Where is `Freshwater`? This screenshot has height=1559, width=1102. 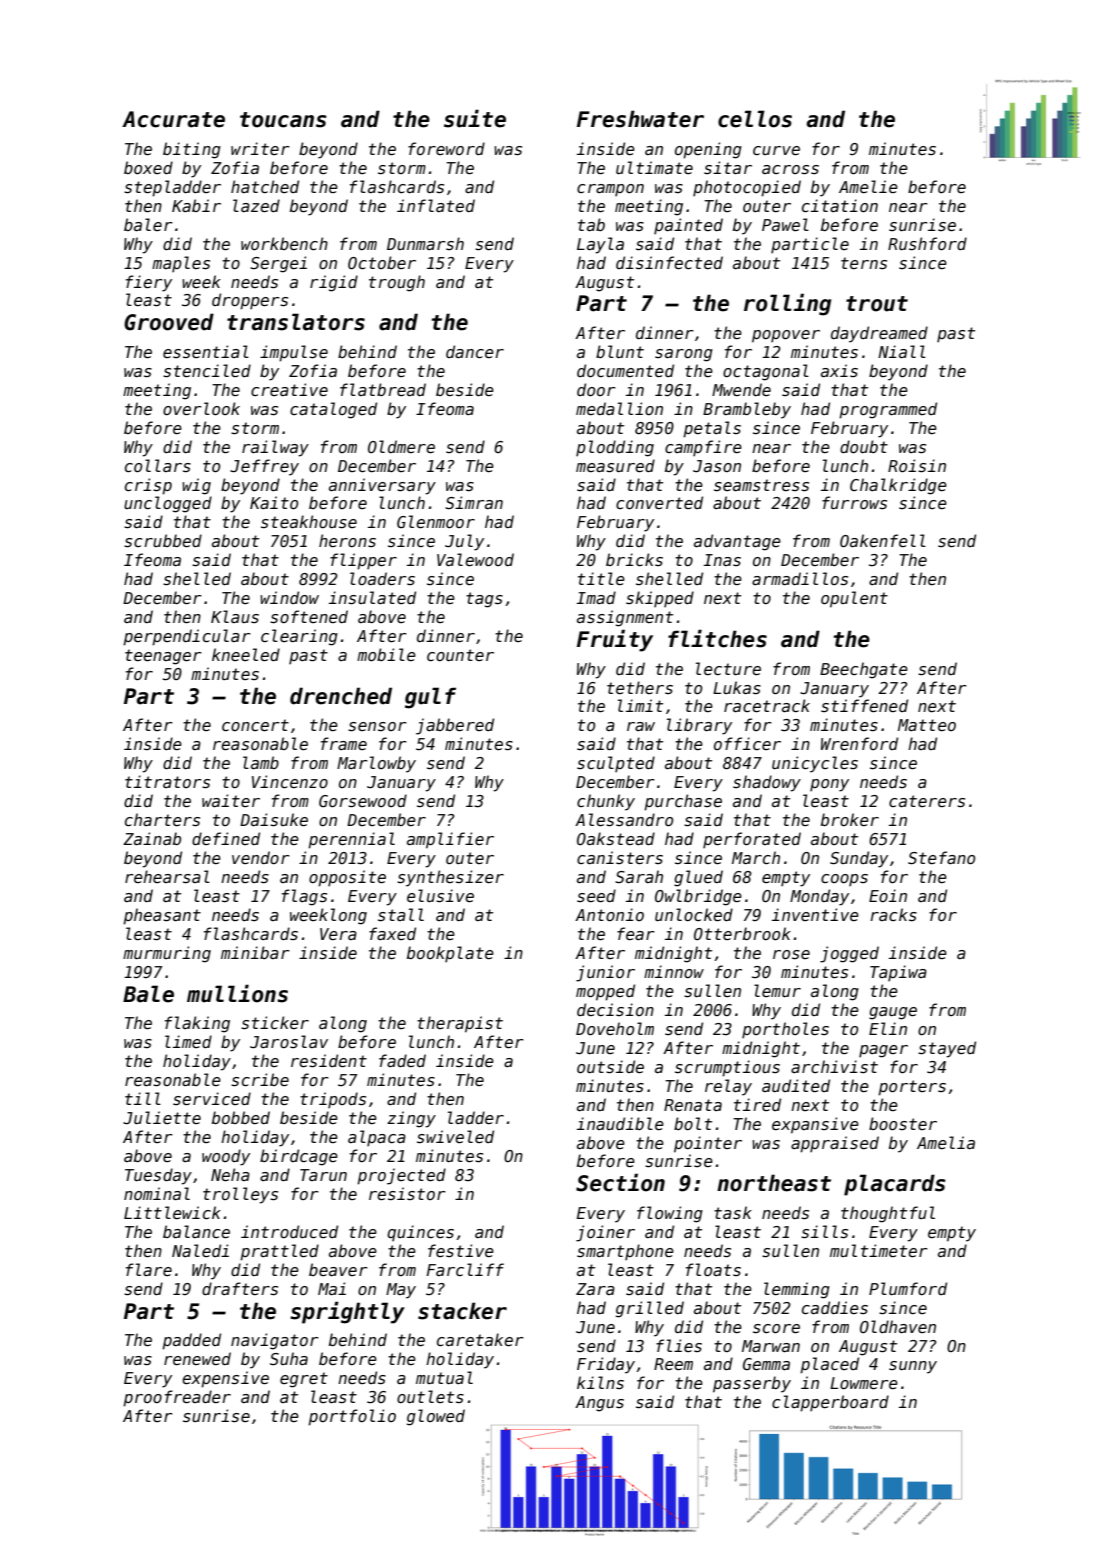 Freshwater is located at coordinates (640, 119).
